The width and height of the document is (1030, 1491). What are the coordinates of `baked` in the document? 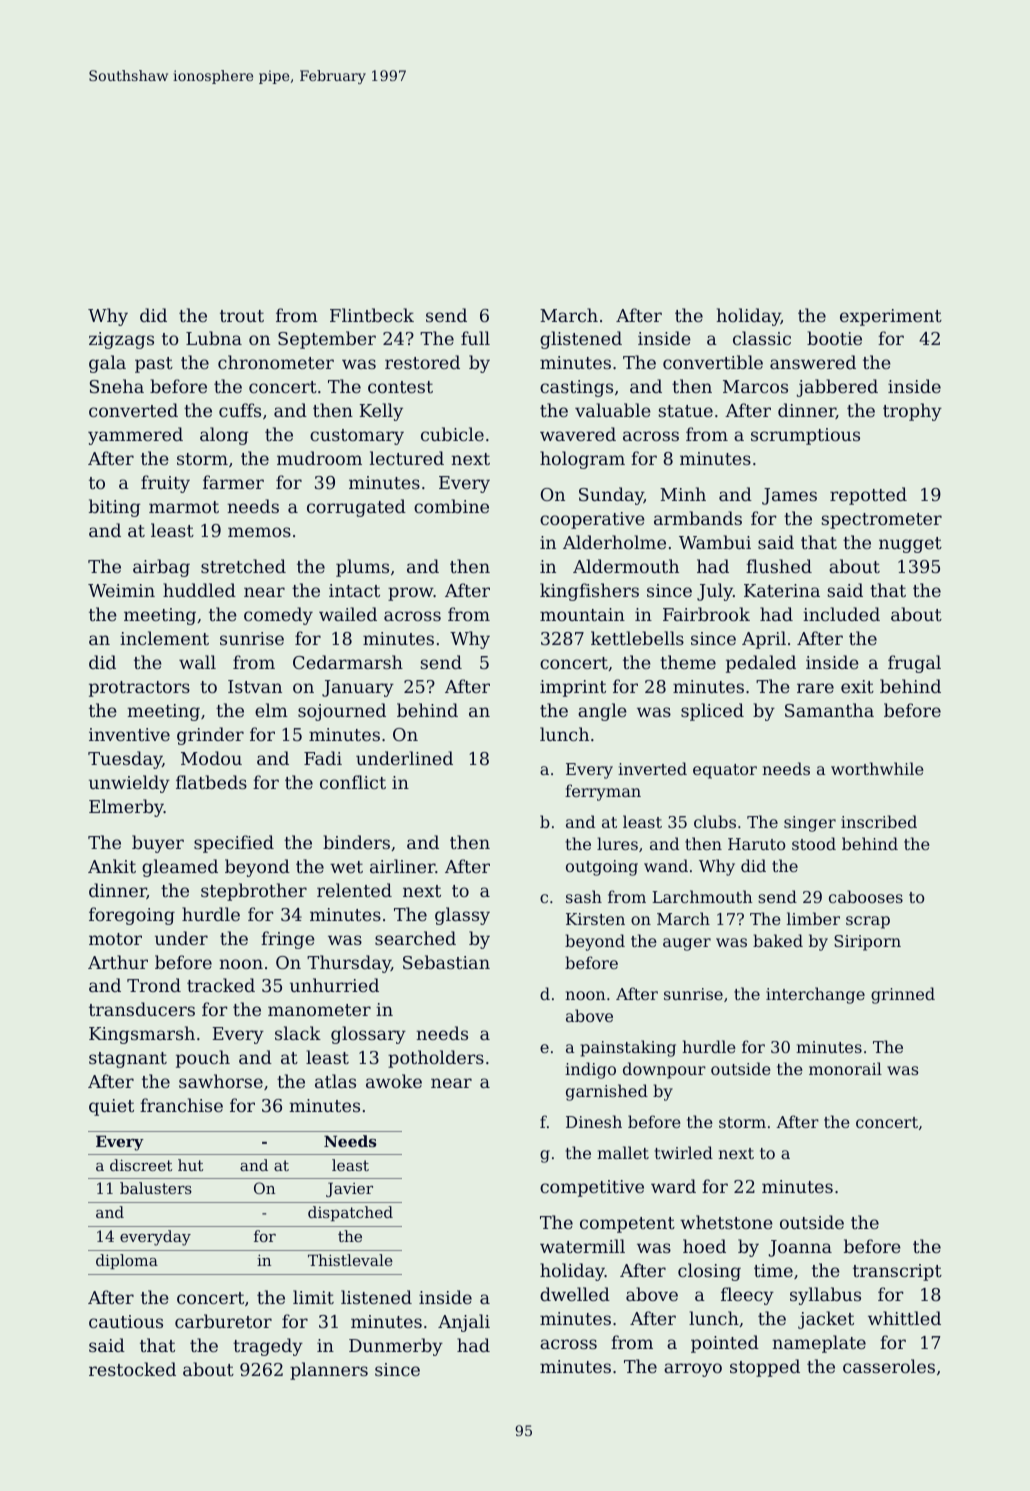 It's located at (778, 940).
